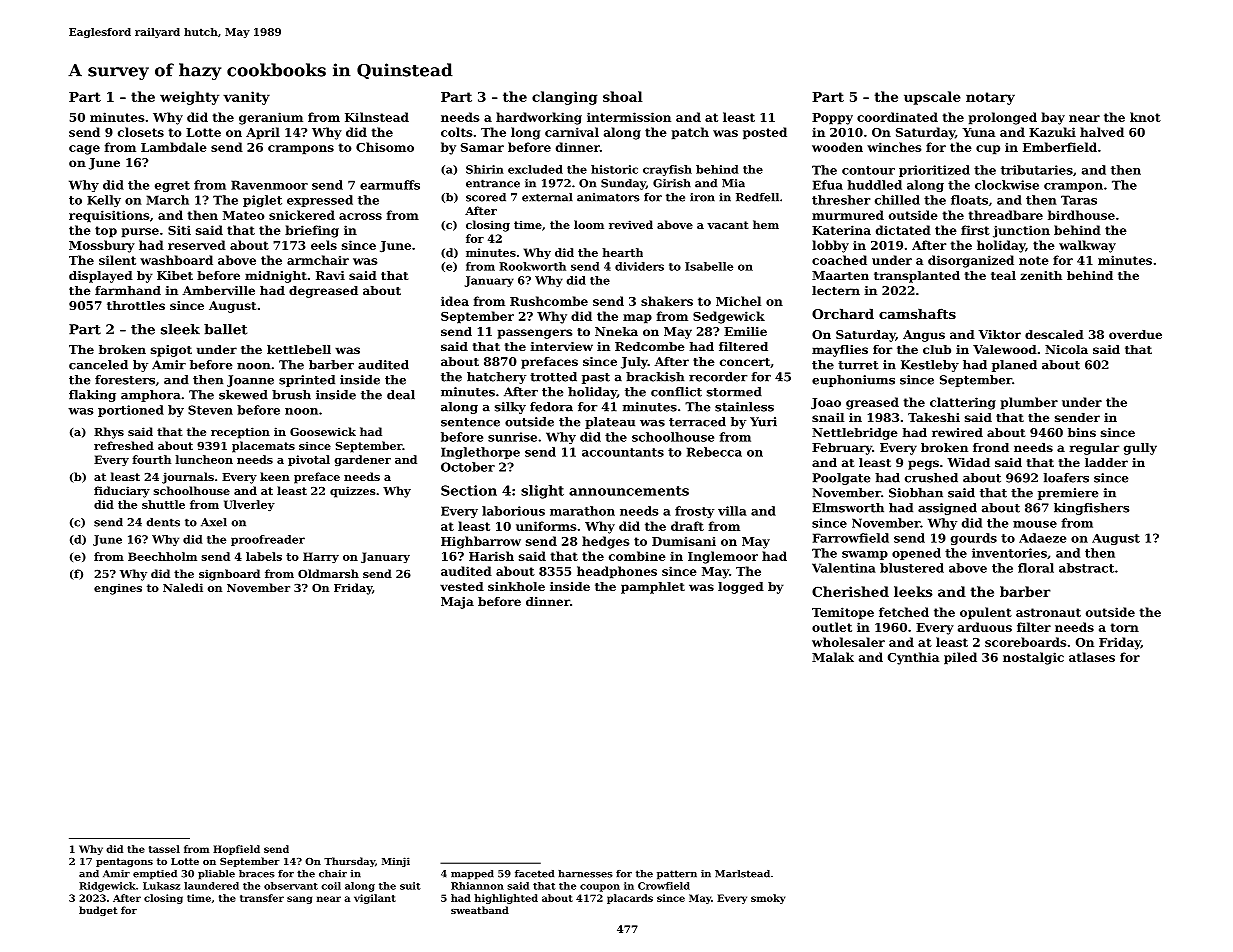 The width and height of the image is (1233, 952). Describe the element at coordinates (1014, 366) in the image. I see `planed` at that location.
